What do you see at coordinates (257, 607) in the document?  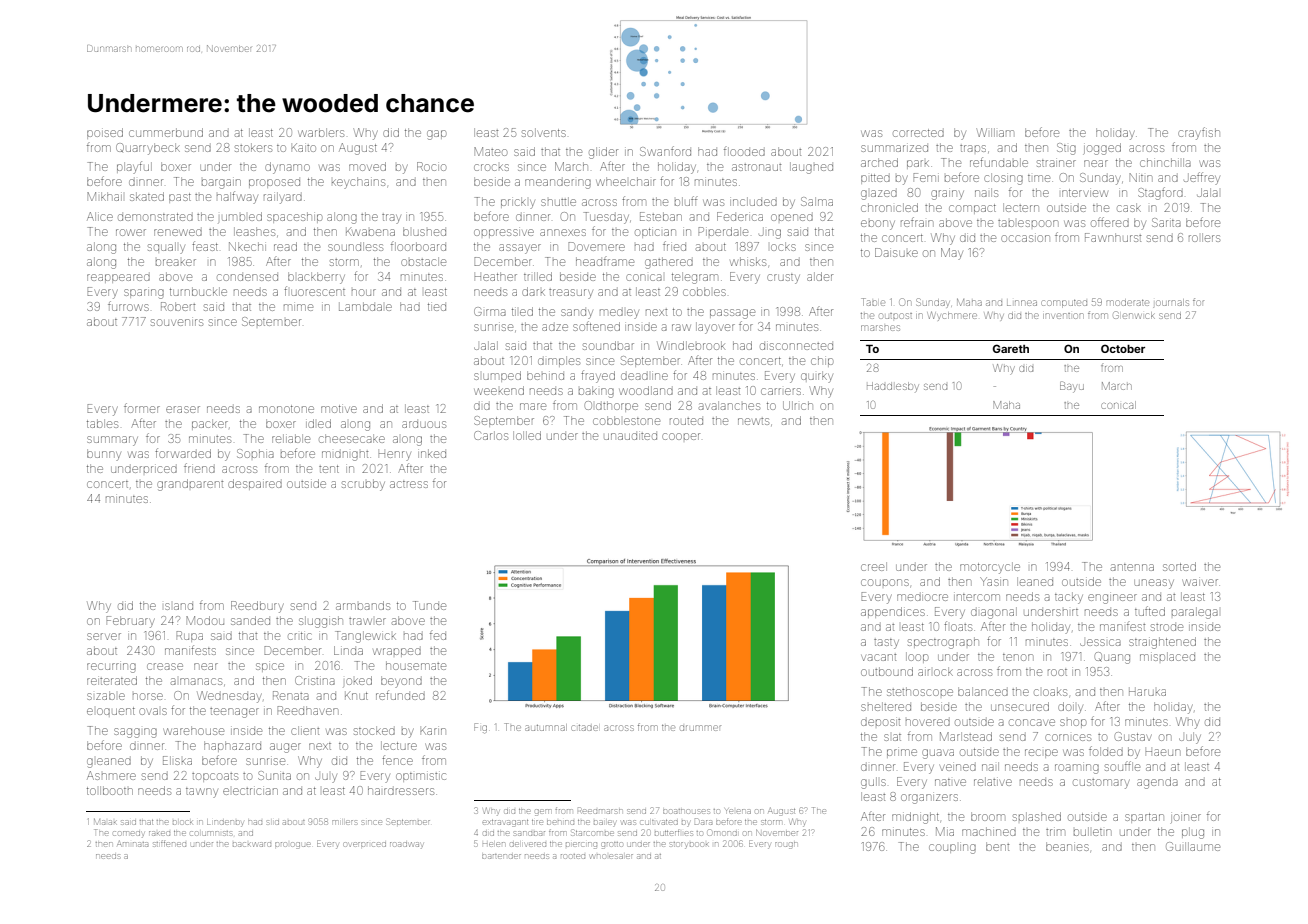 I see `Reedbury` at bounding box center [257, 607].
